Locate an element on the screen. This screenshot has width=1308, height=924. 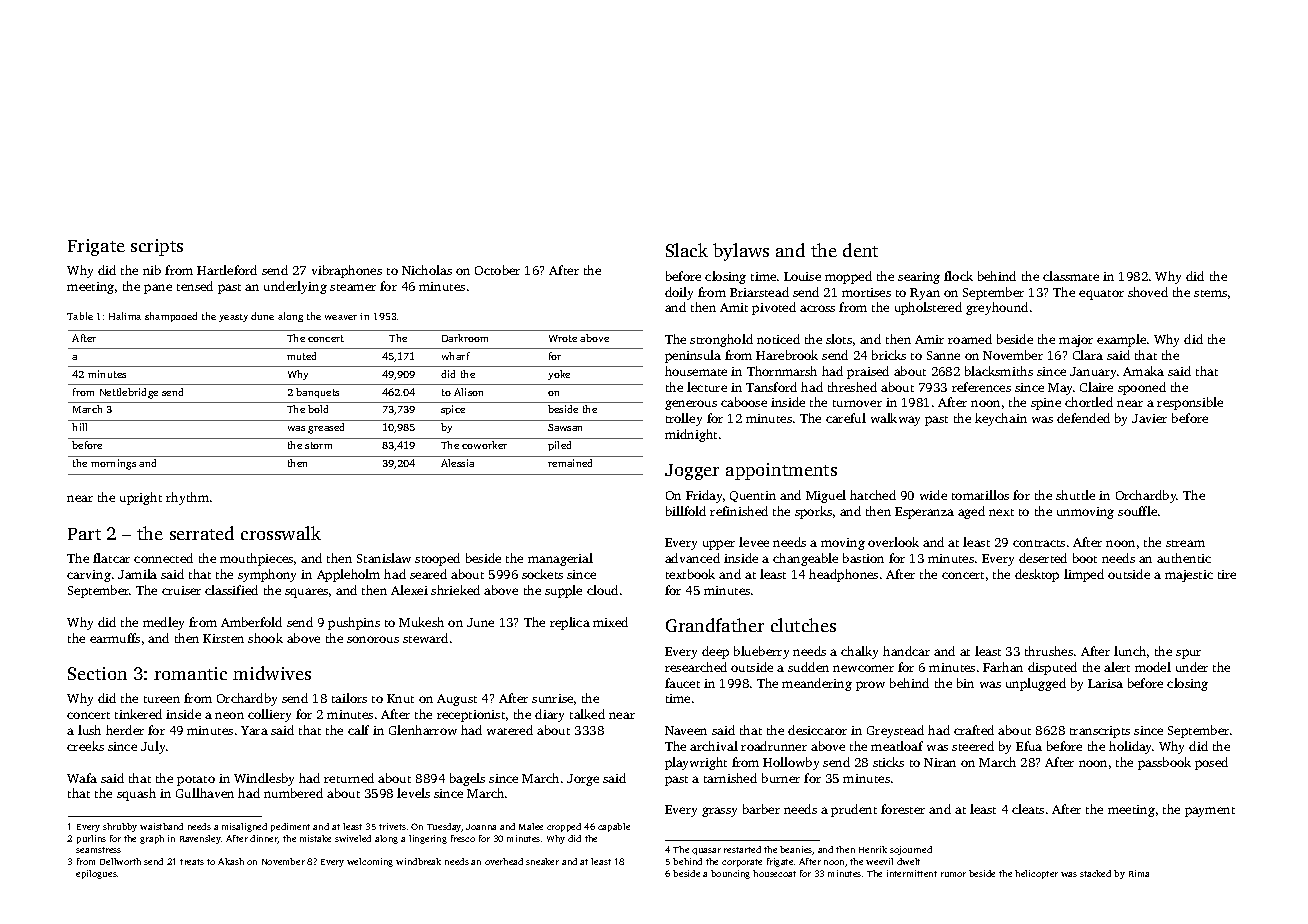
newcomer is located at coordinates (863, 668).
